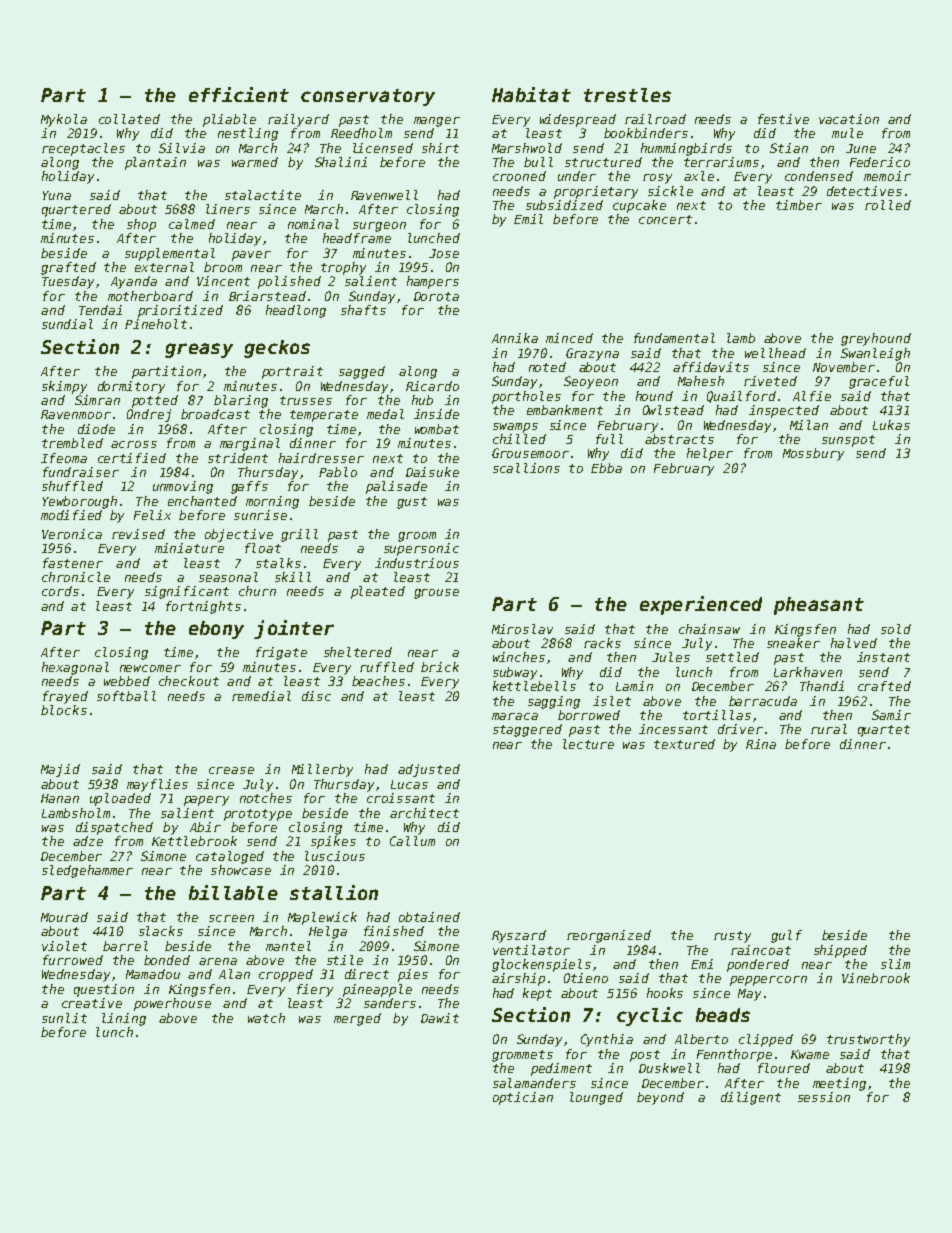  Describe the element at coordinates (424, 813) in the screenshot. I see `architect` at that location.
